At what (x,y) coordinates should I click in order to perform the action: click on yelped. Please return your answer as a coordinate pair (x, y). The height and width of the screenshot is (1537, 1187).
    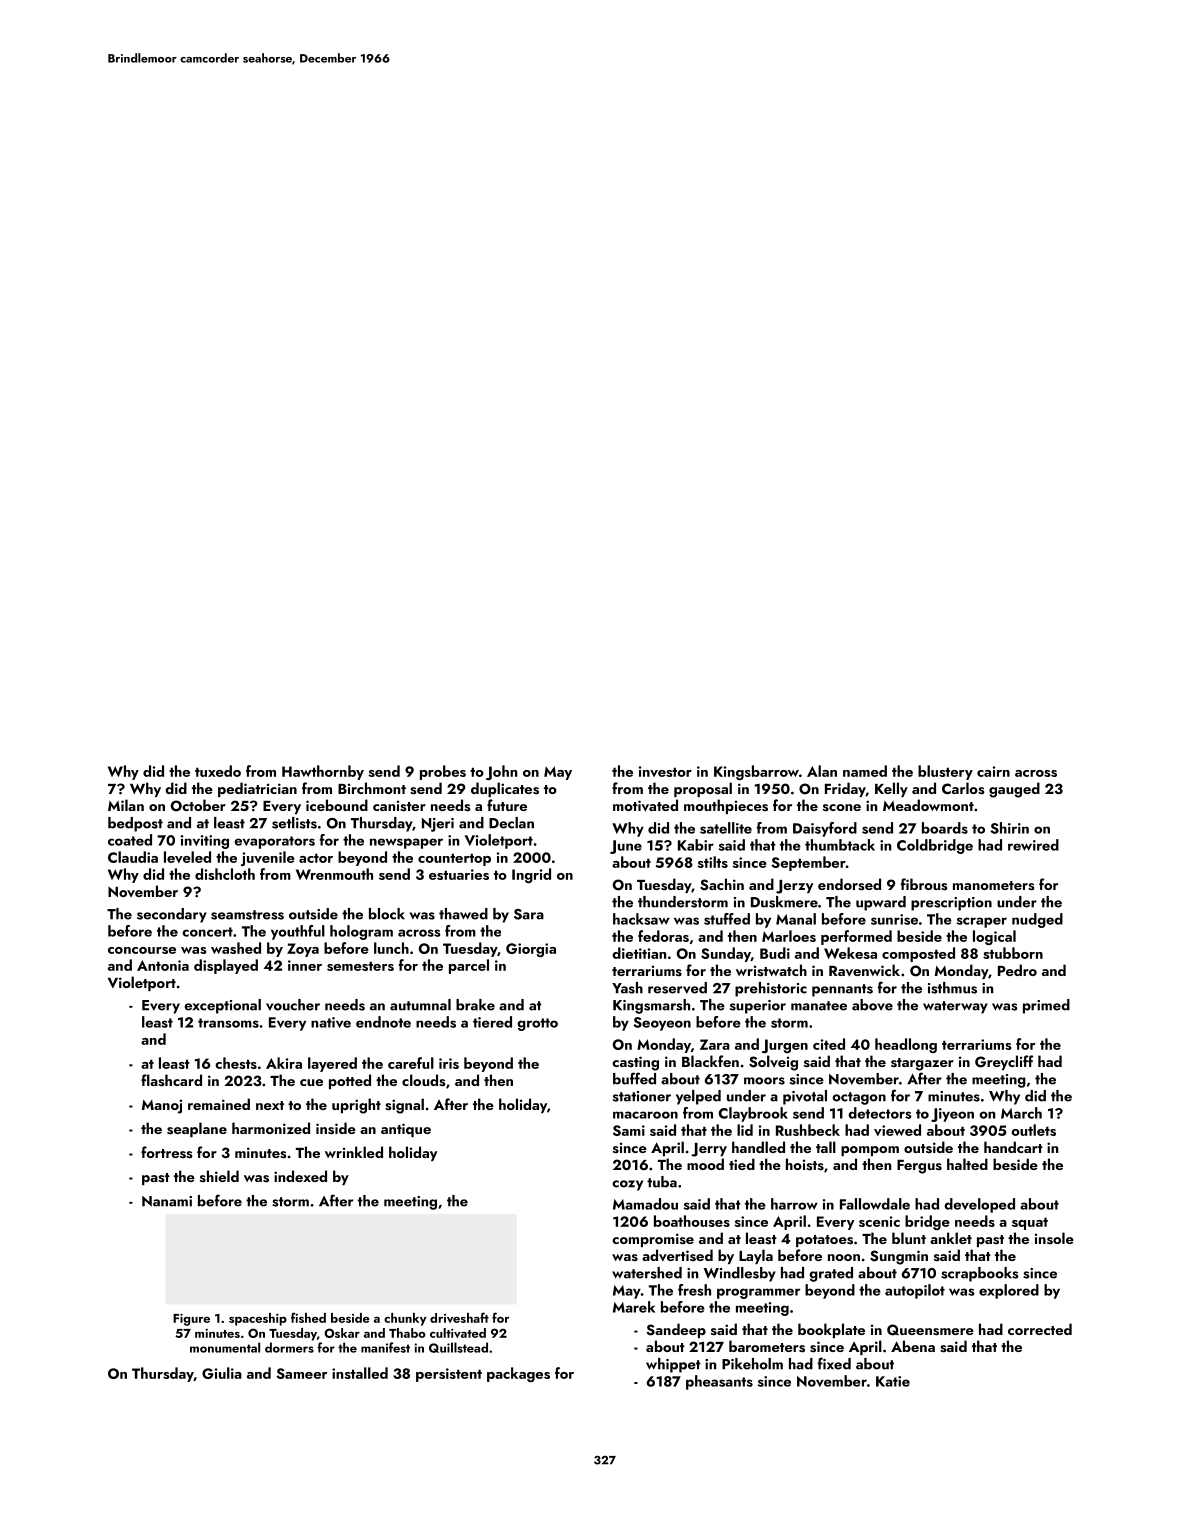
    Looking at the image, I should click on (698, 1097).
